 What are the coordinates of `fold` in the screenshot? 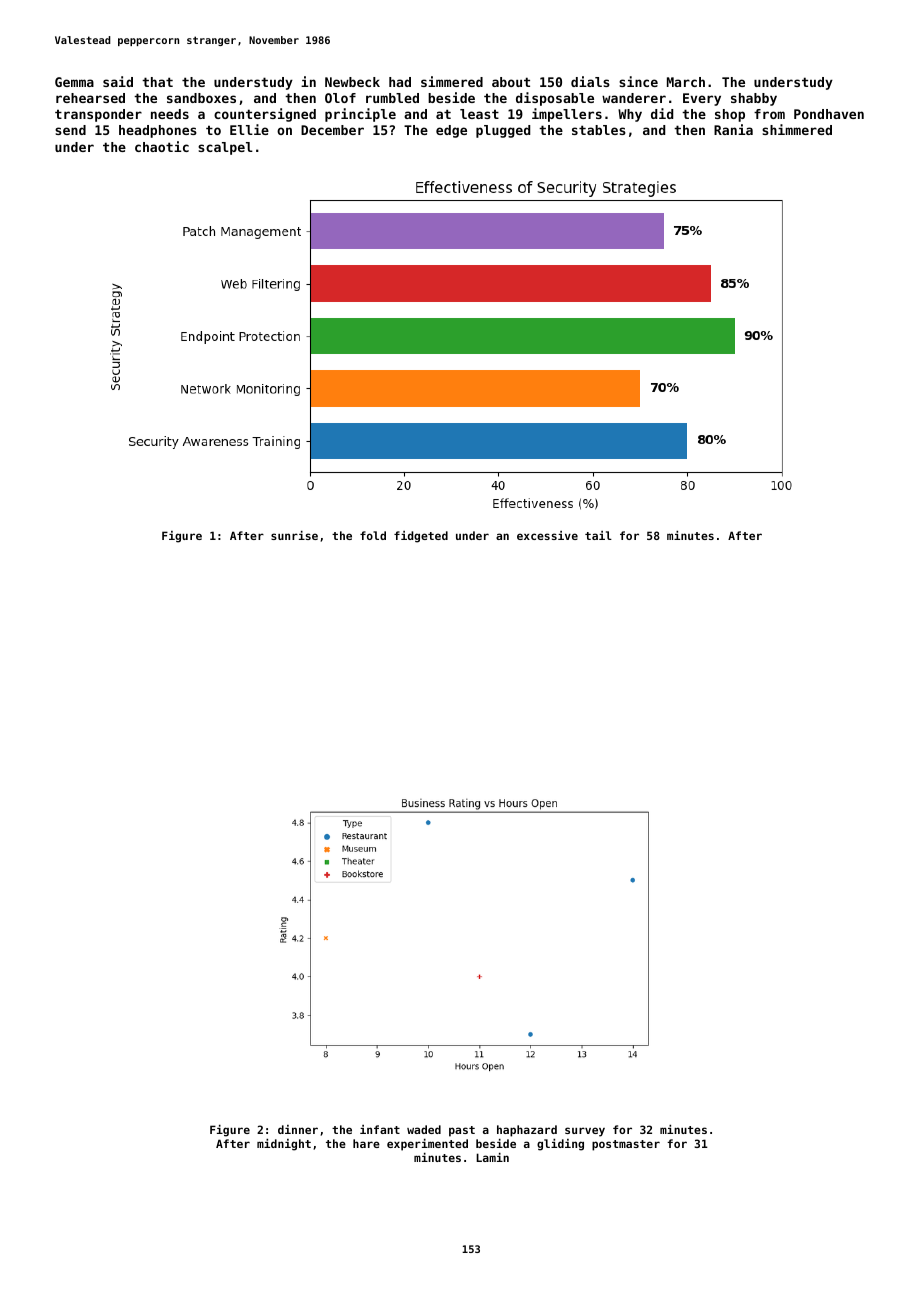 It's located at (373, 535).
